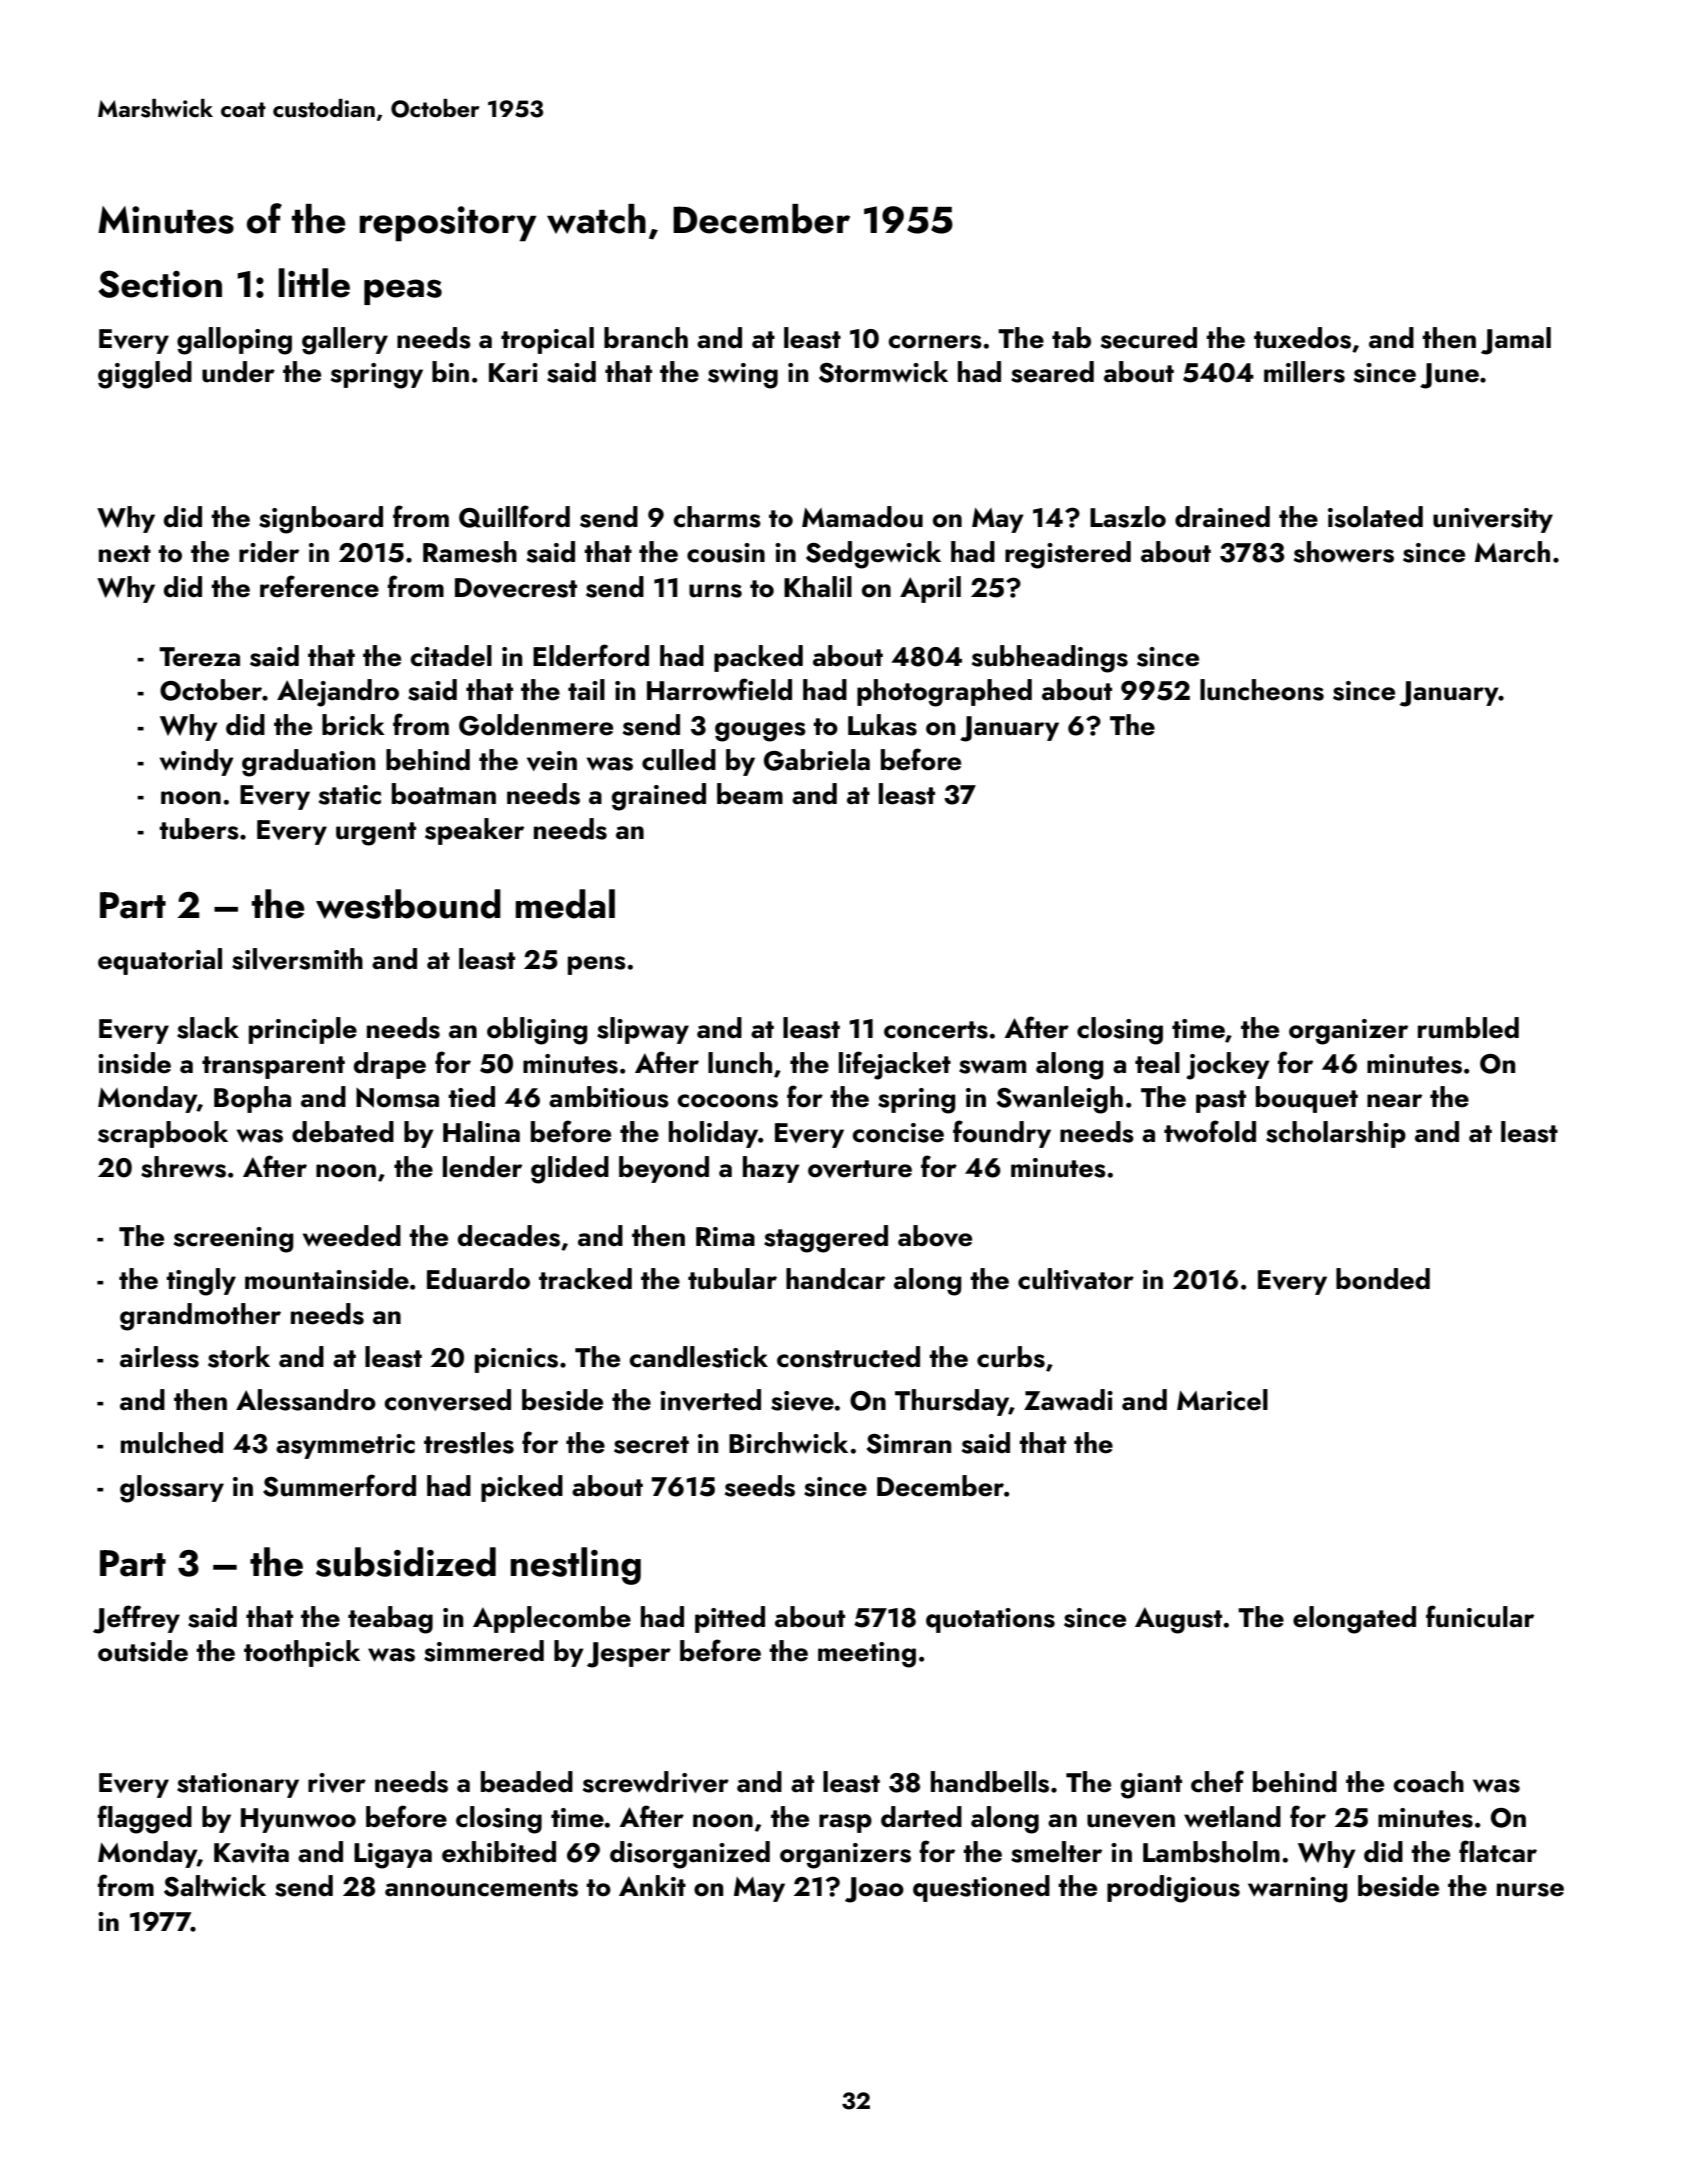  Describe the element at coordinates (817, 760) in the screenshot. I see `Gabriela` at that location.
